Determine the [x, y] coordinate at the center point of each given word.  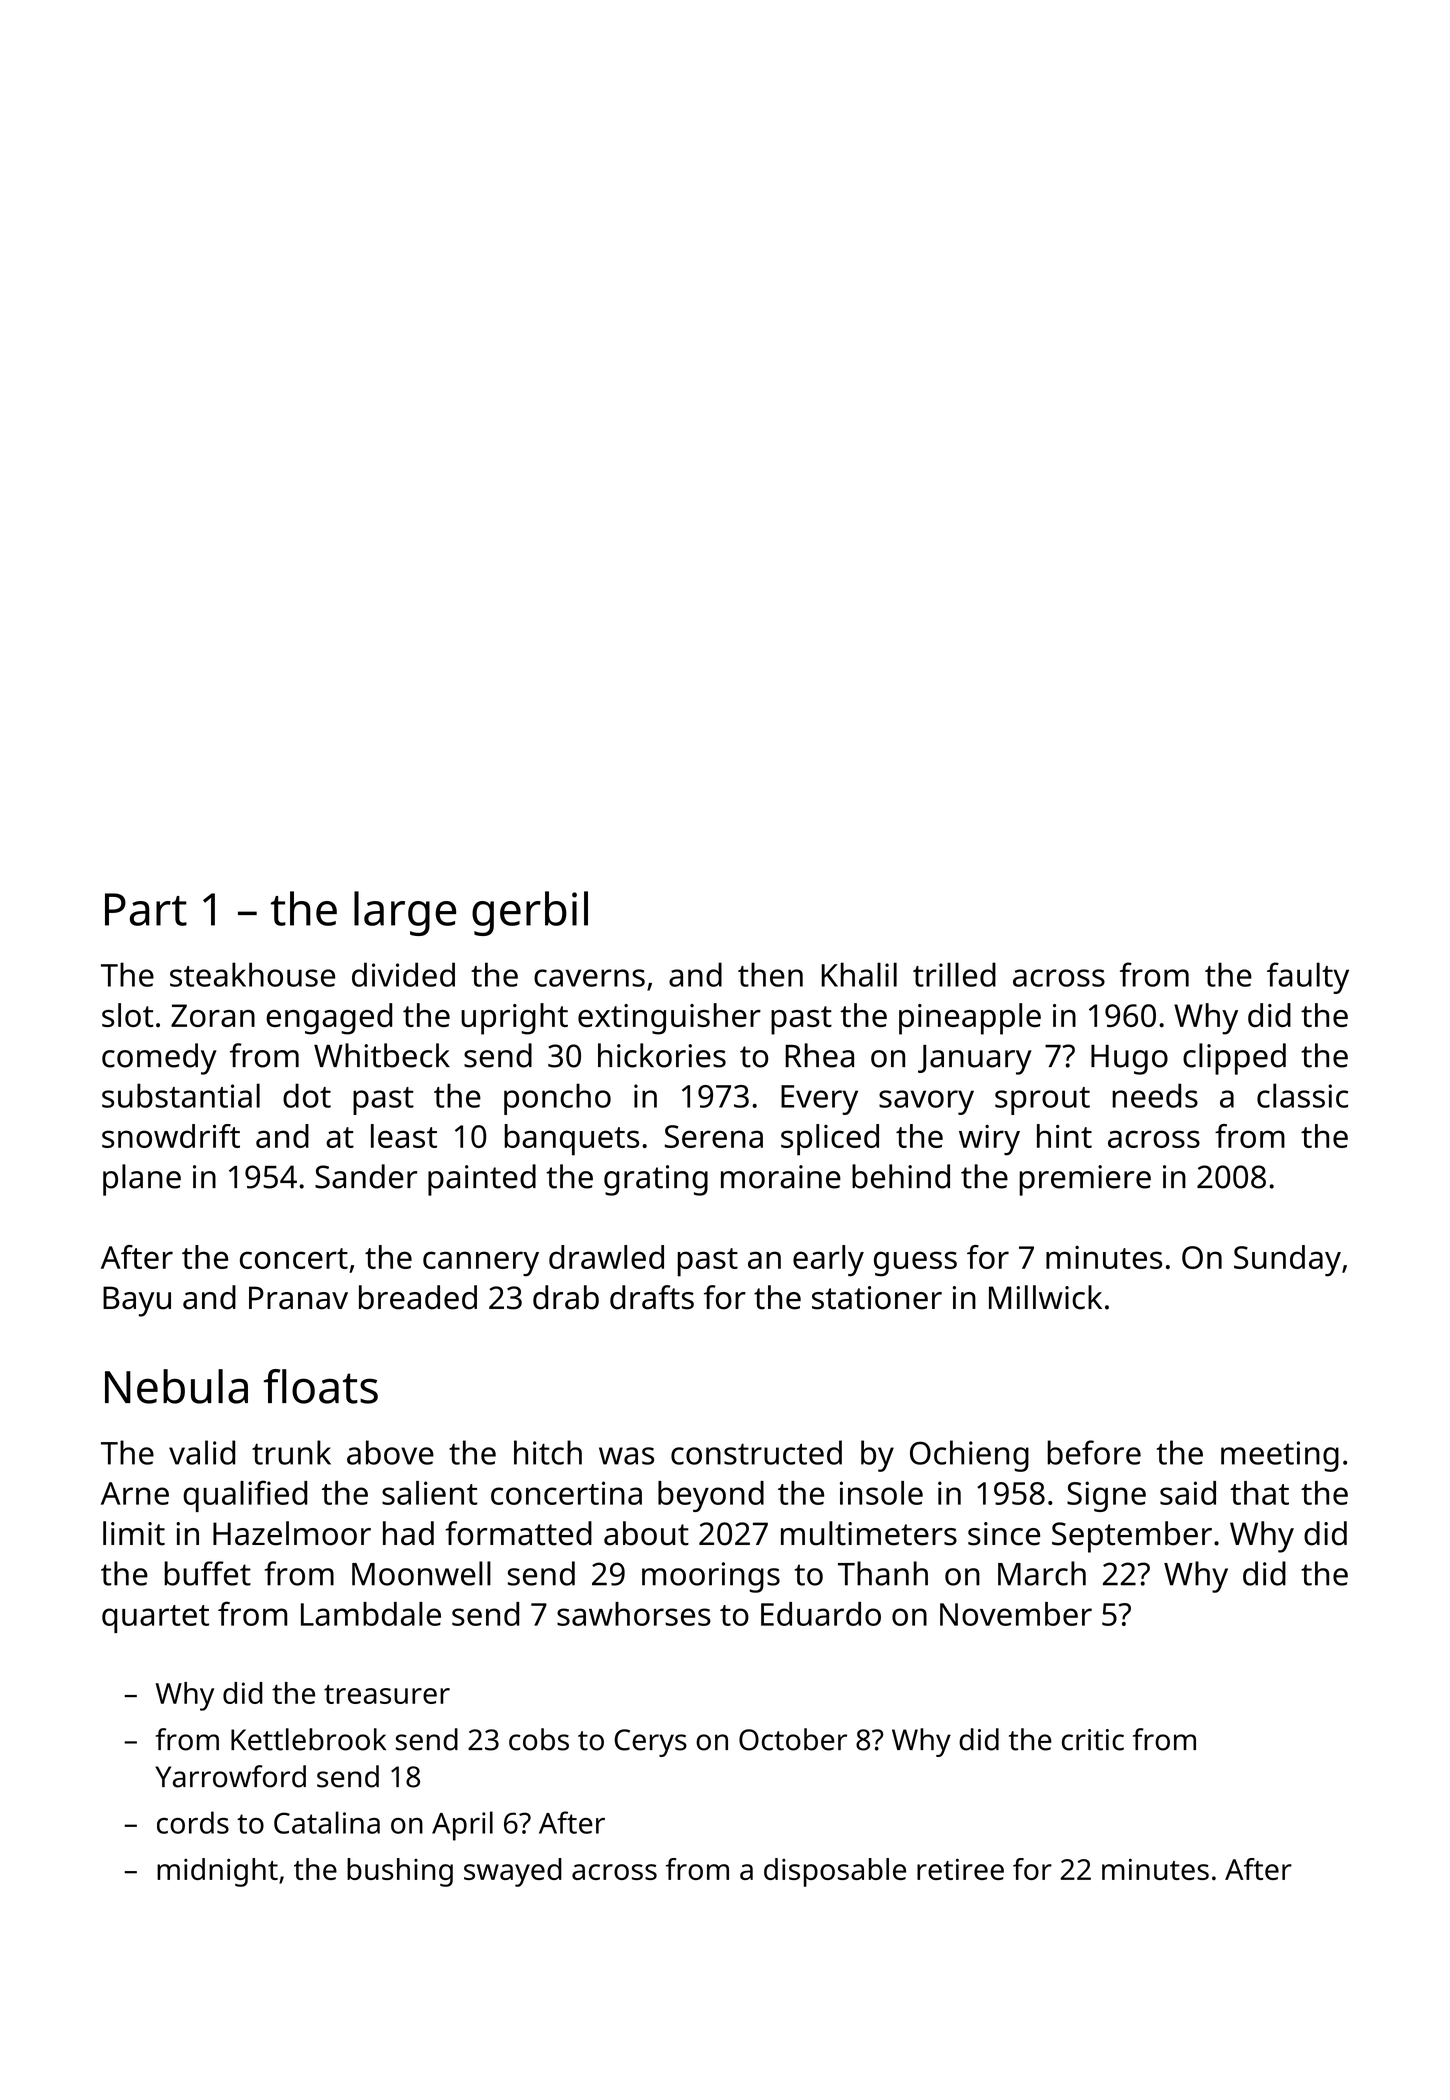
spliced [830, 1140]
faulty [1308, 978]
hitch [548, 1452]
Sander [366, 1176]
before [1094, 1452]
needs [1155, 1095]
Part [146, 909]
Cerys [650, 1743]
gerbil [530, 913]
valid [202, 1452]
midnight [217, 1872]
